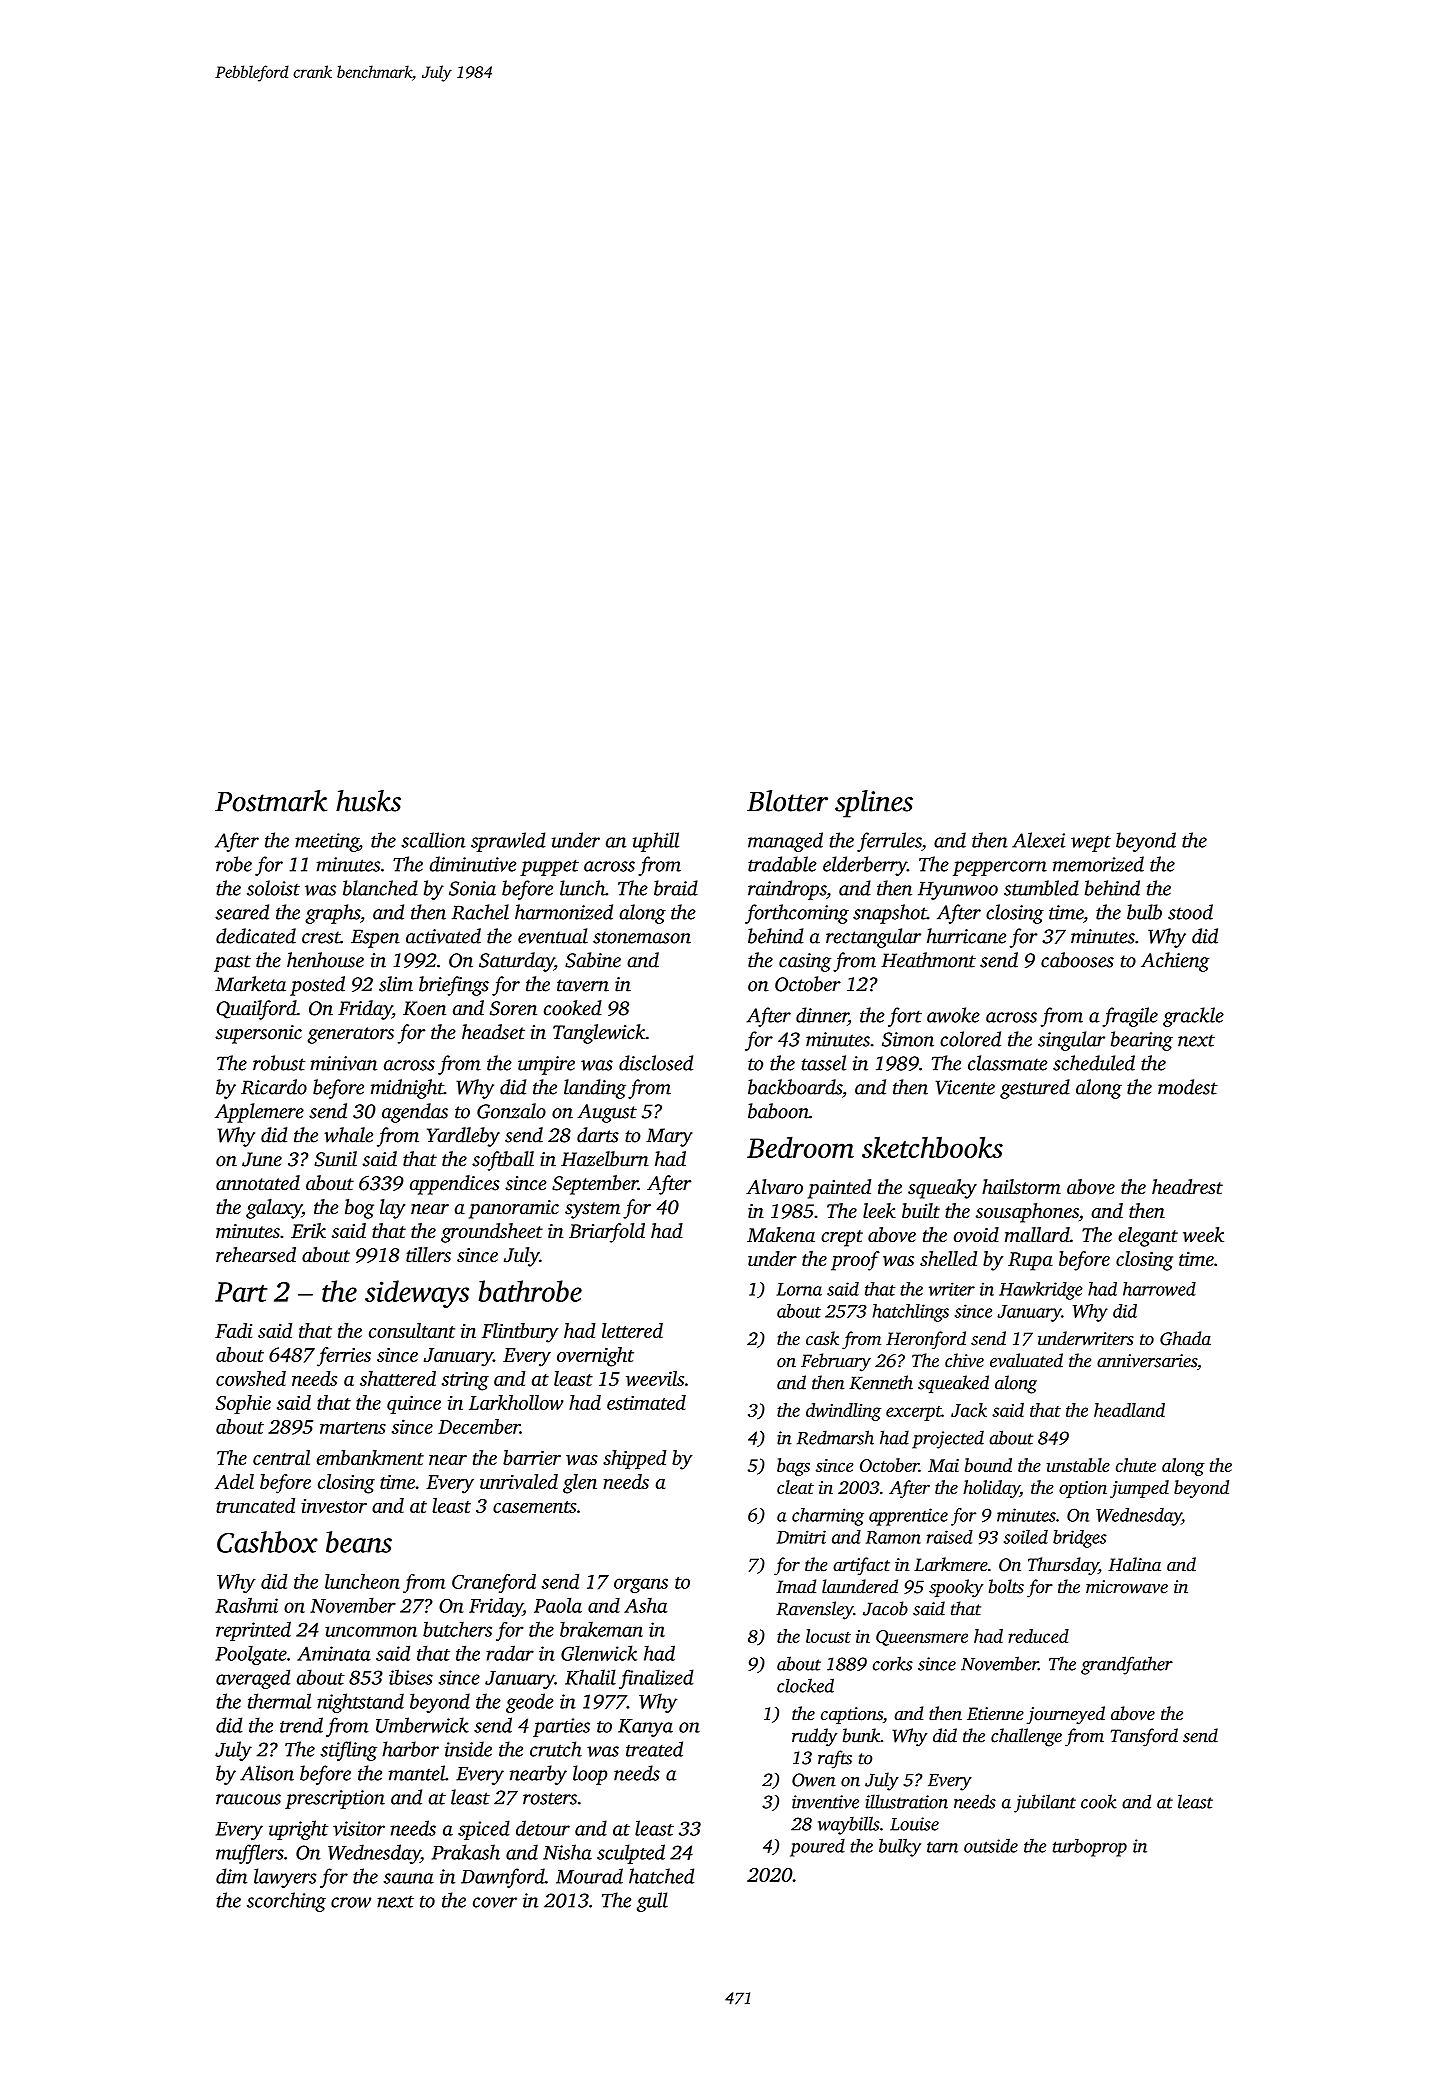 Image resolution: width=1450 pixels, height=2100 pixels. I want to click on whale, so click(348, 1135).
